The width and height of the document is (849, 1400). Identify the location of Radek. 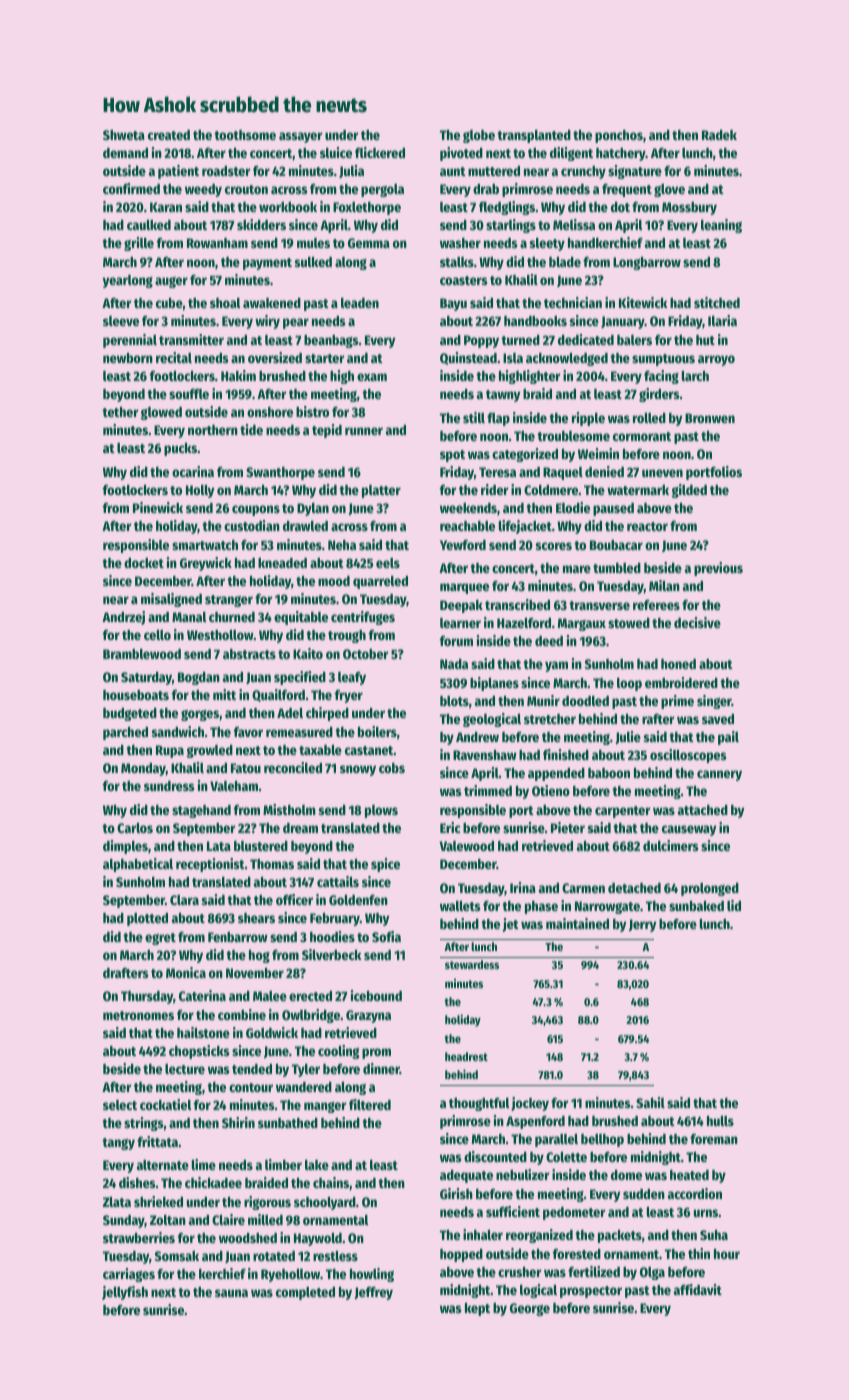
(719, 134).
